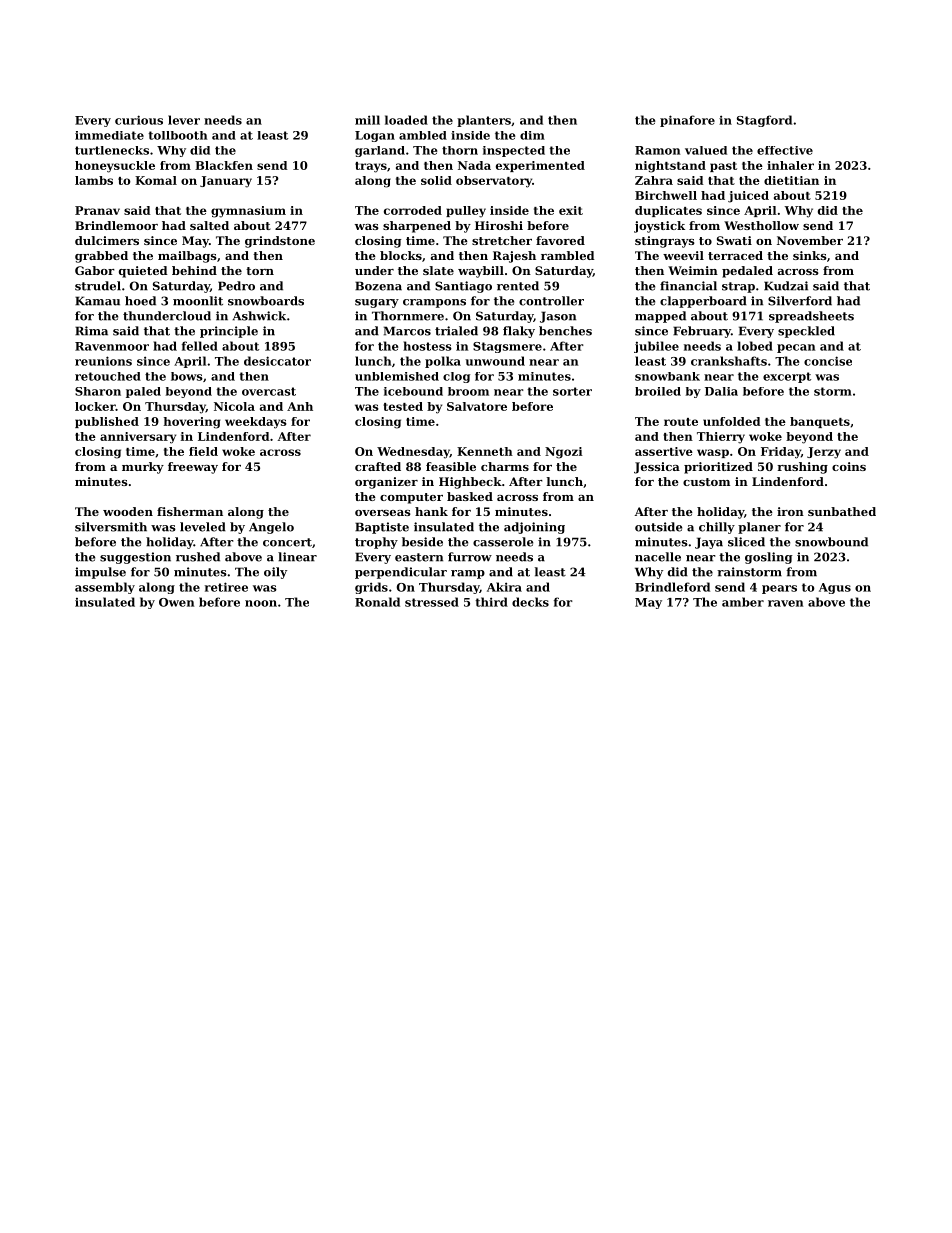 Image resolution: width=952 pixels, height=1233 pixels. What do you see at coordinates (112, 150) in the image?
I see `turtlenecks` at bounding box center [112, 150].
